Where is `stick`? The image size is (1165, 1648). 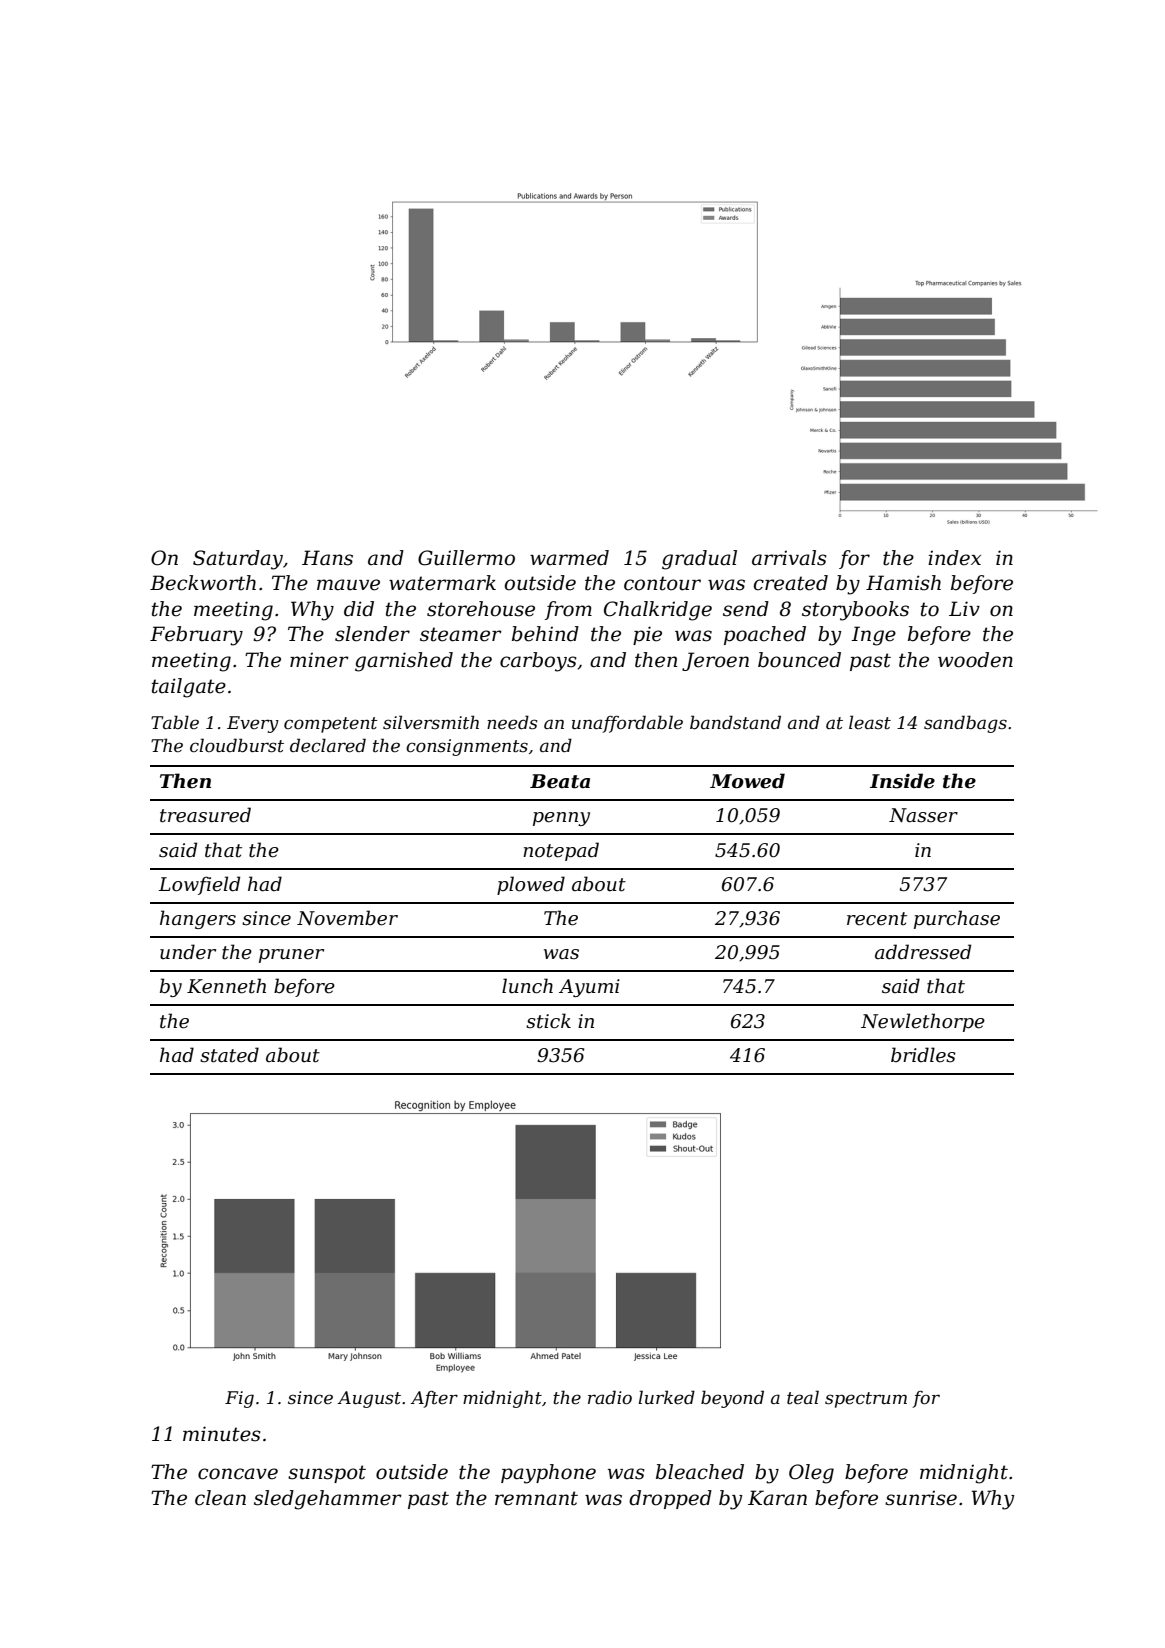 stick is located at coordinates (548, 1021).
